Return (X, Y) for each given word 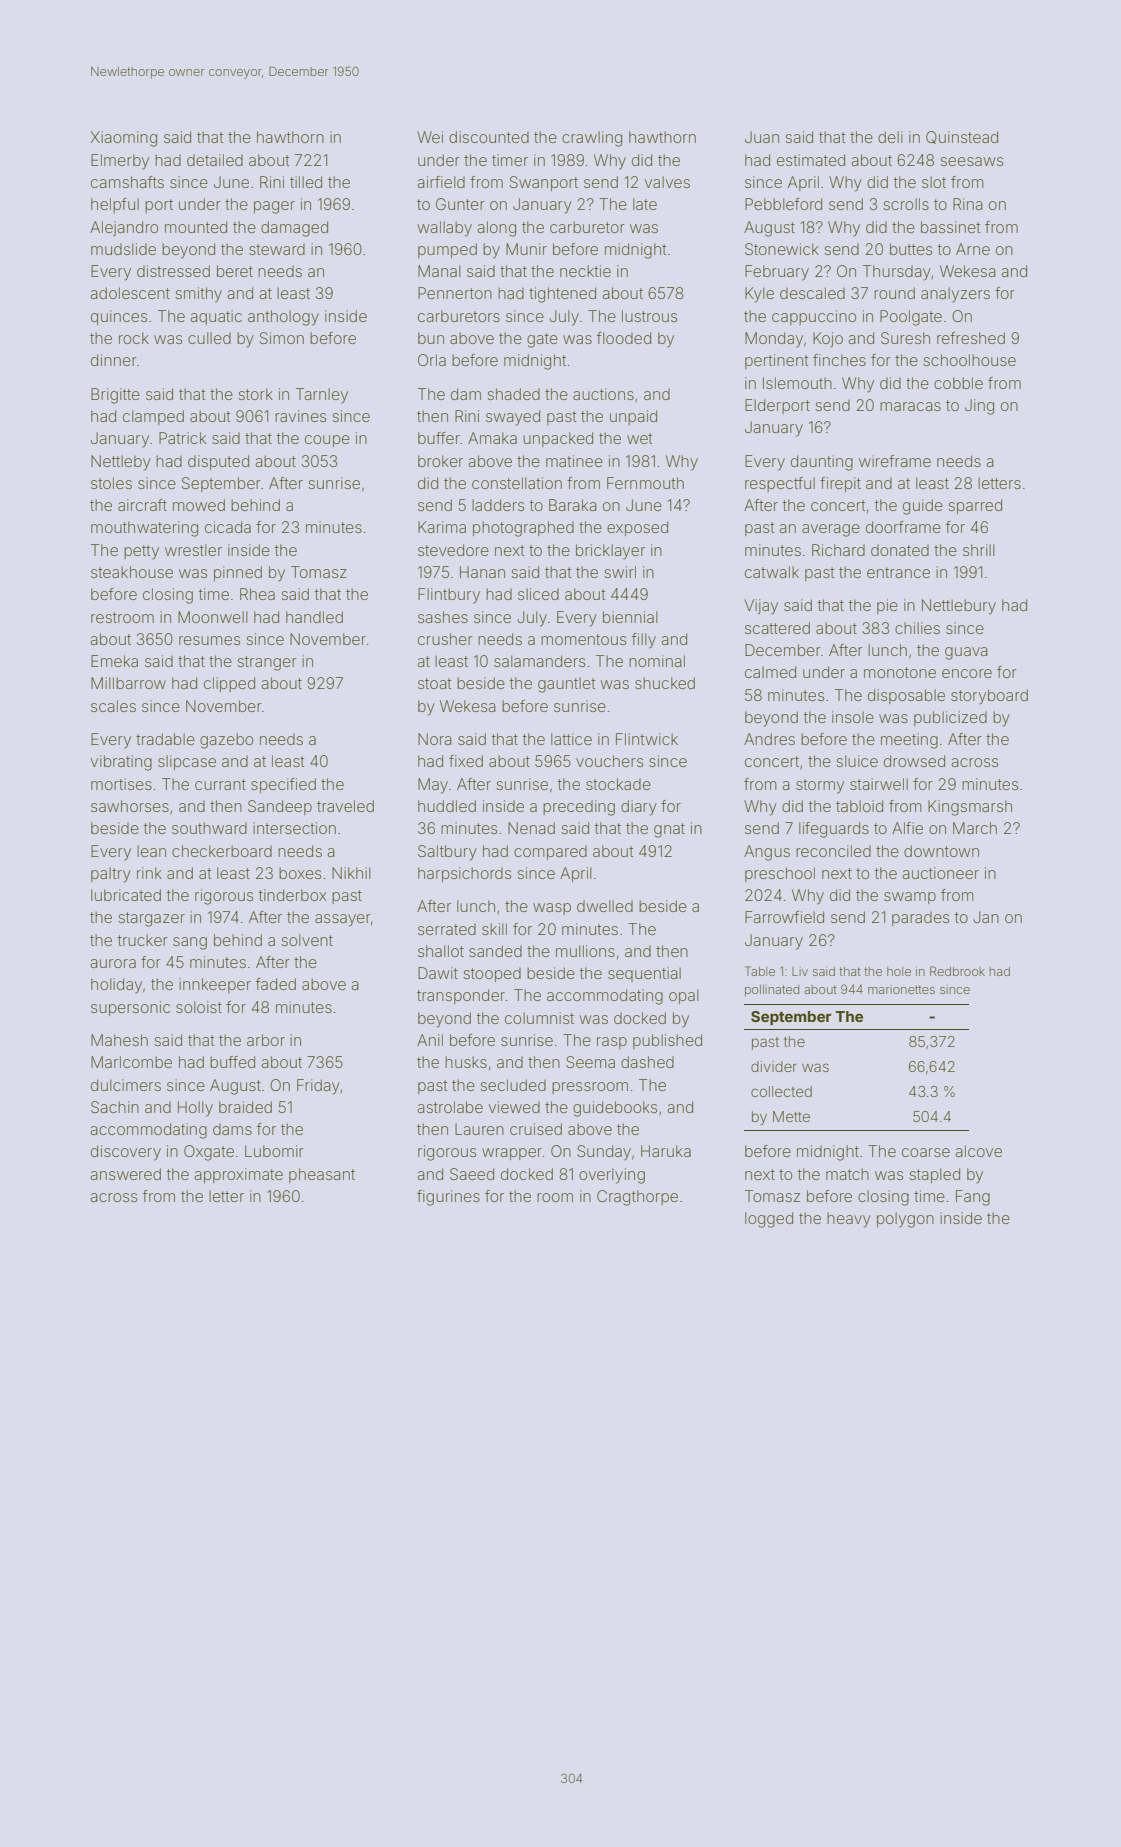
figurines (448, 1198)
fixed (466, 761)
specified (283, 785)
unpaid (633, 417)
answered (125, 1174)
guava (966, 653)
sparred (975, 506)
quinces (119, 317)
